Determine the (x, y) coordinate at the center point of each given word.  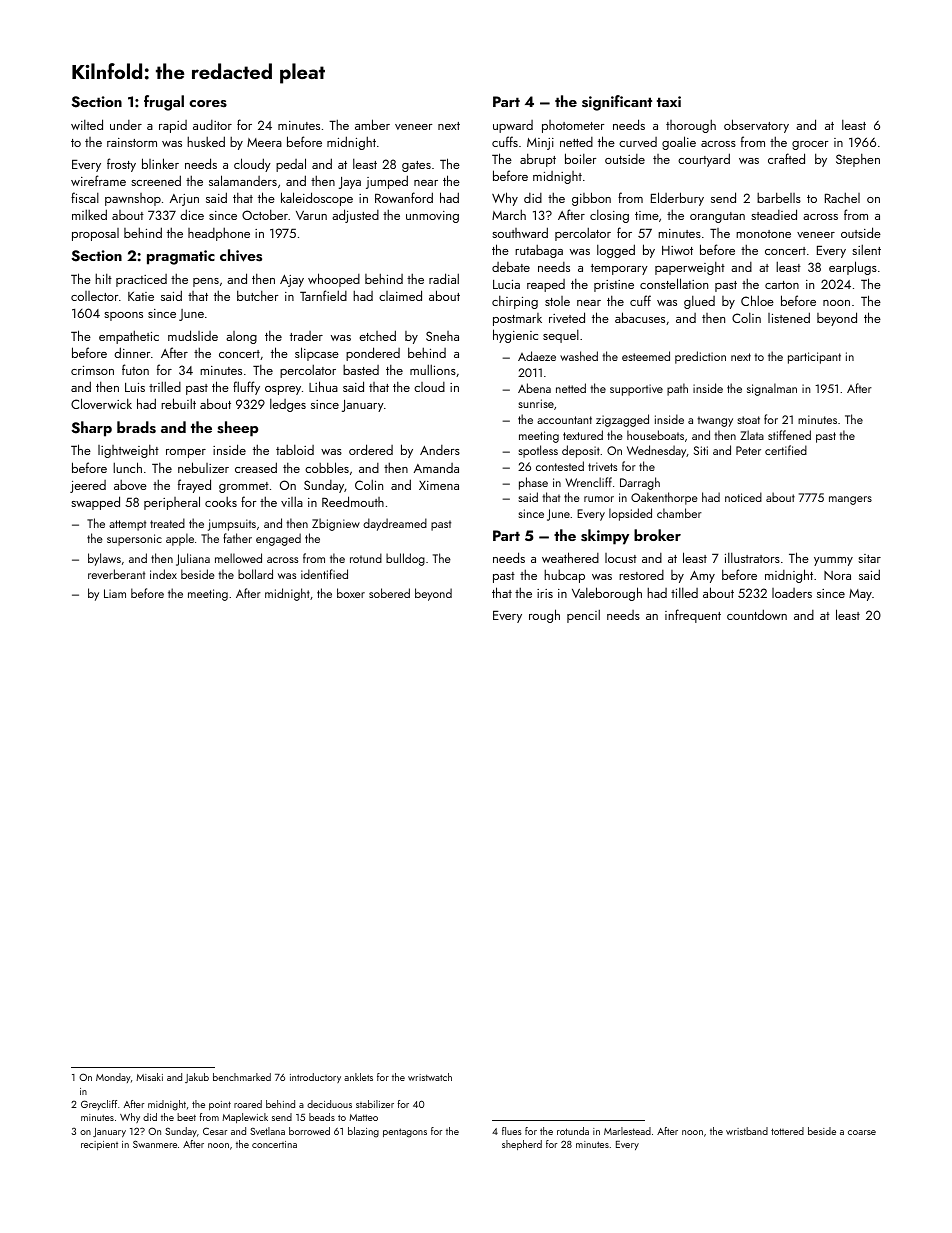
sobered (389, 593)
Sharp (92, 429)
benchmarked (242, 1077)
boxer (351, 593)
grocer (810, 145)
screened (156, 180)
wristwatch (430, 1077)
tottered (787, 1131)
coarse (862, 1132)
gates (416, 166)
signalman (772, 389)
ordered (371, 449)
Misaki (149, 1077)
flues (512, 1131)
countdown (757, 614)
